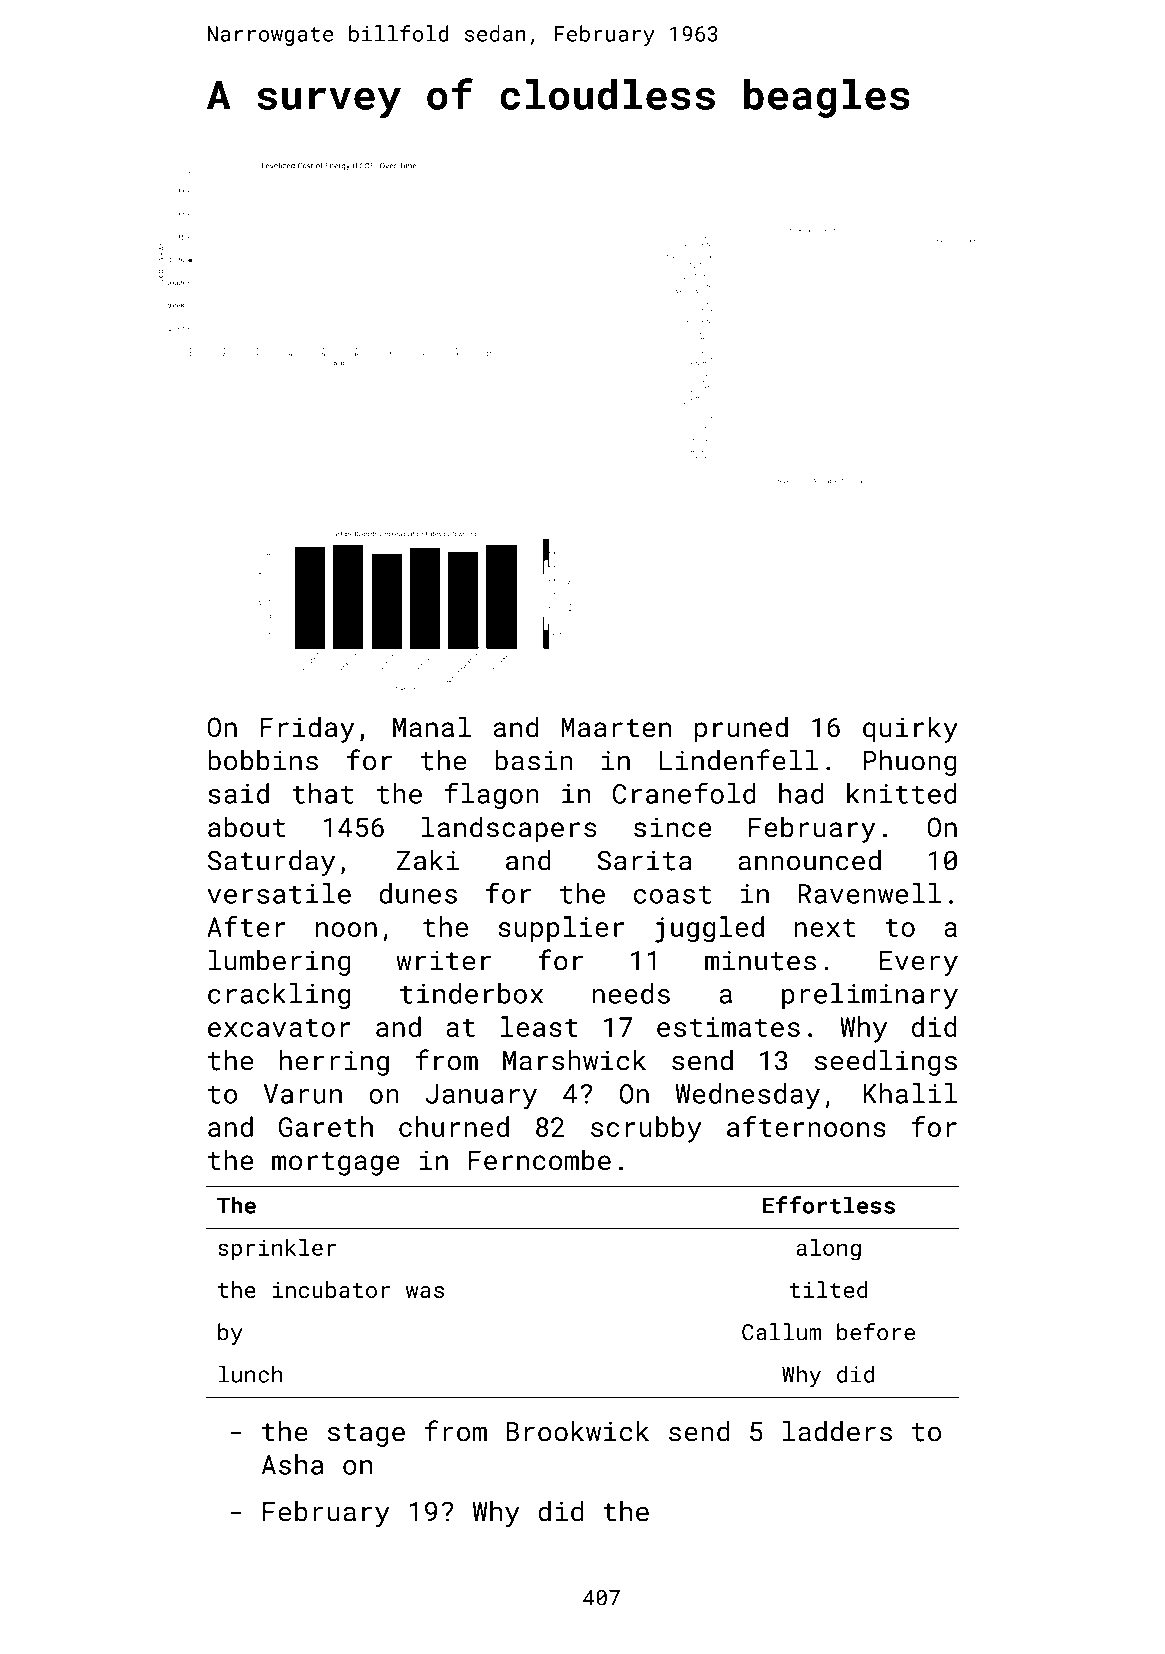 Image resolution: width=1165 pixels, height=1654 pixels. Describe the element at coordinates (432, 726) in the page. I see `Manal` at that location.
